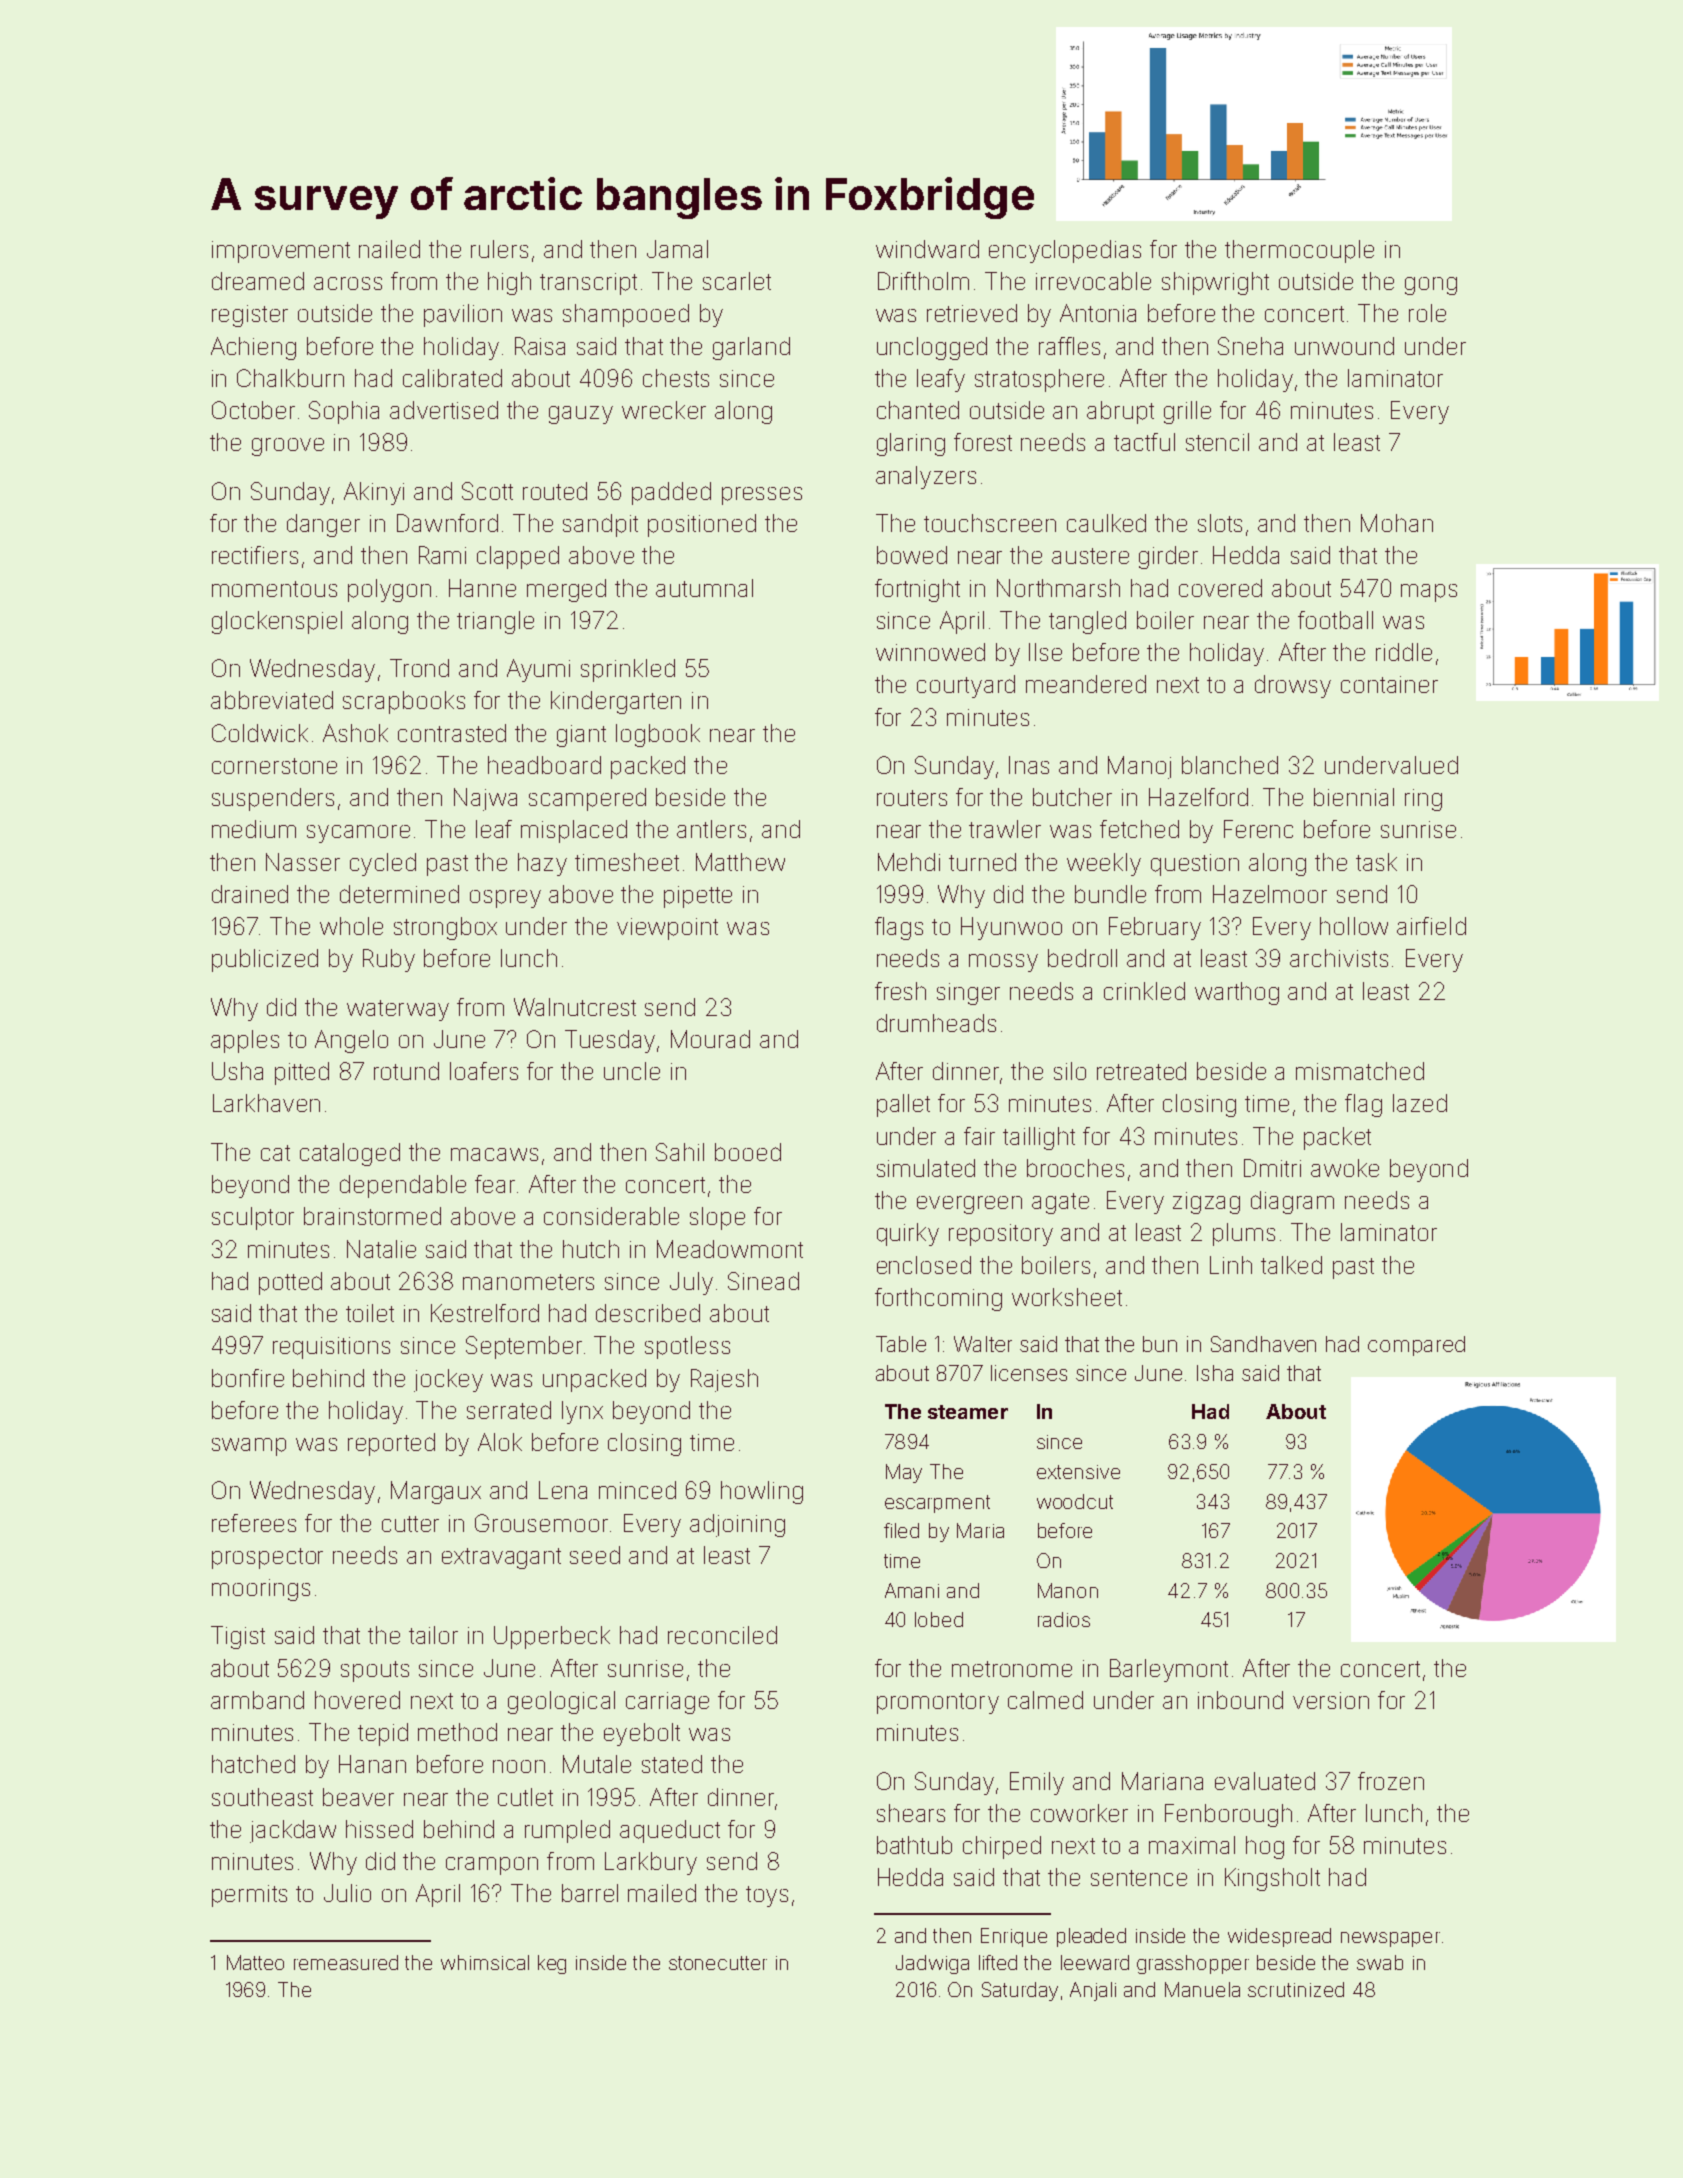 The height and width of the screenshot is (2178, 1683). Describe the element at coordinates (463, 315) in the screenshot. I see `pavilion` at that location.
